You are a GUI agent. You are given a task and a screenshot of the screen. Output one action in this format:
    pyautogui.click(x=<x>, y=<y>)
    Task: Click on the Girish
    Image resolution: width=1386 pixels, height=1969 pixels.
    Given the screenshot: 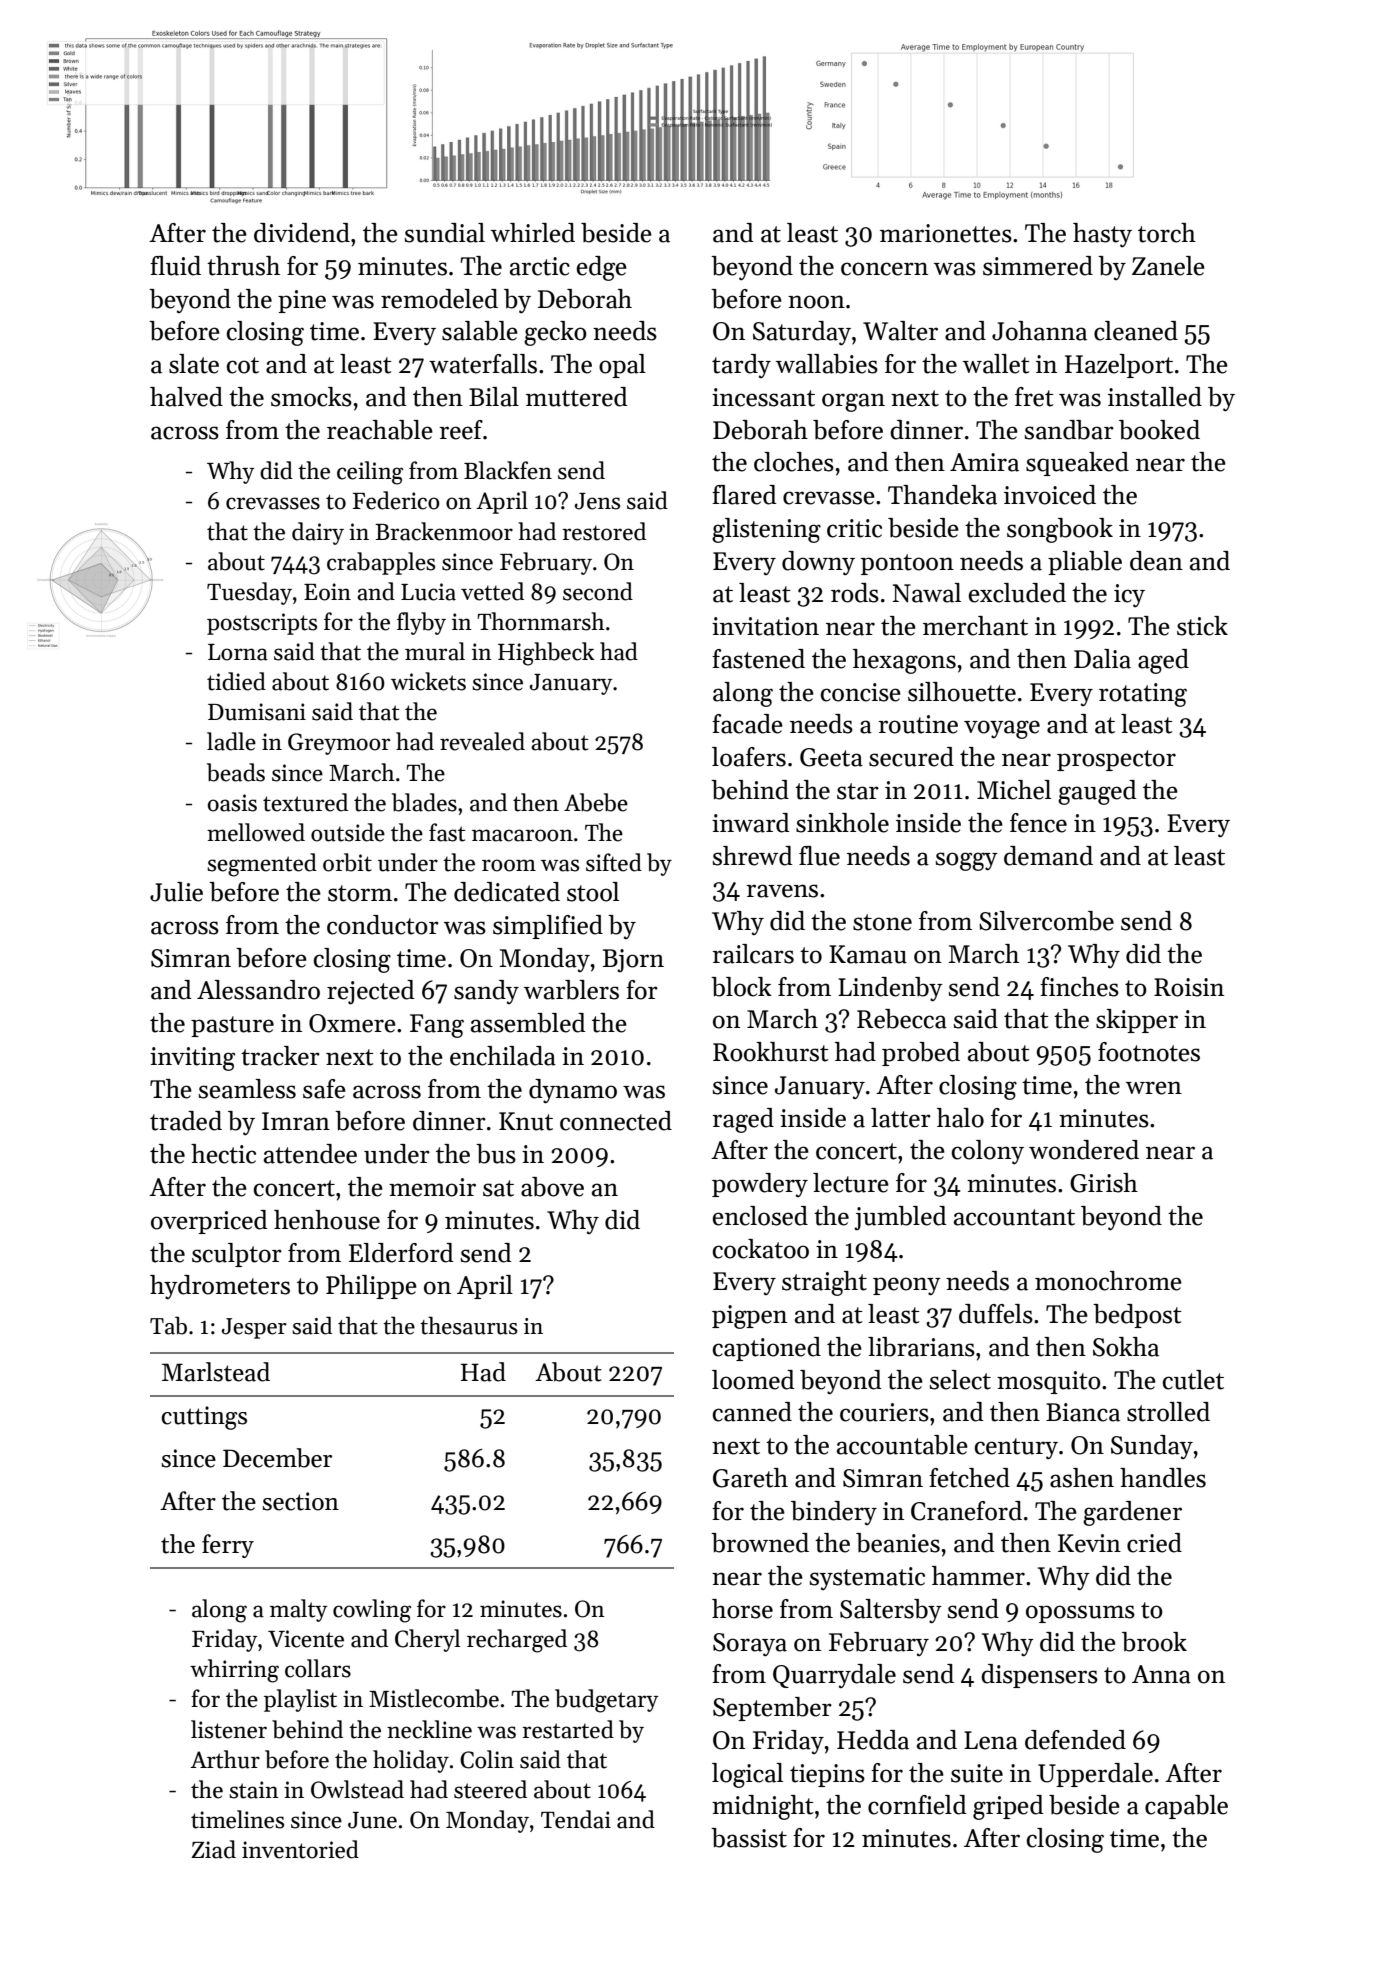 What is the action you would take?
    pyautogui.click(x=1104, y=1183)
